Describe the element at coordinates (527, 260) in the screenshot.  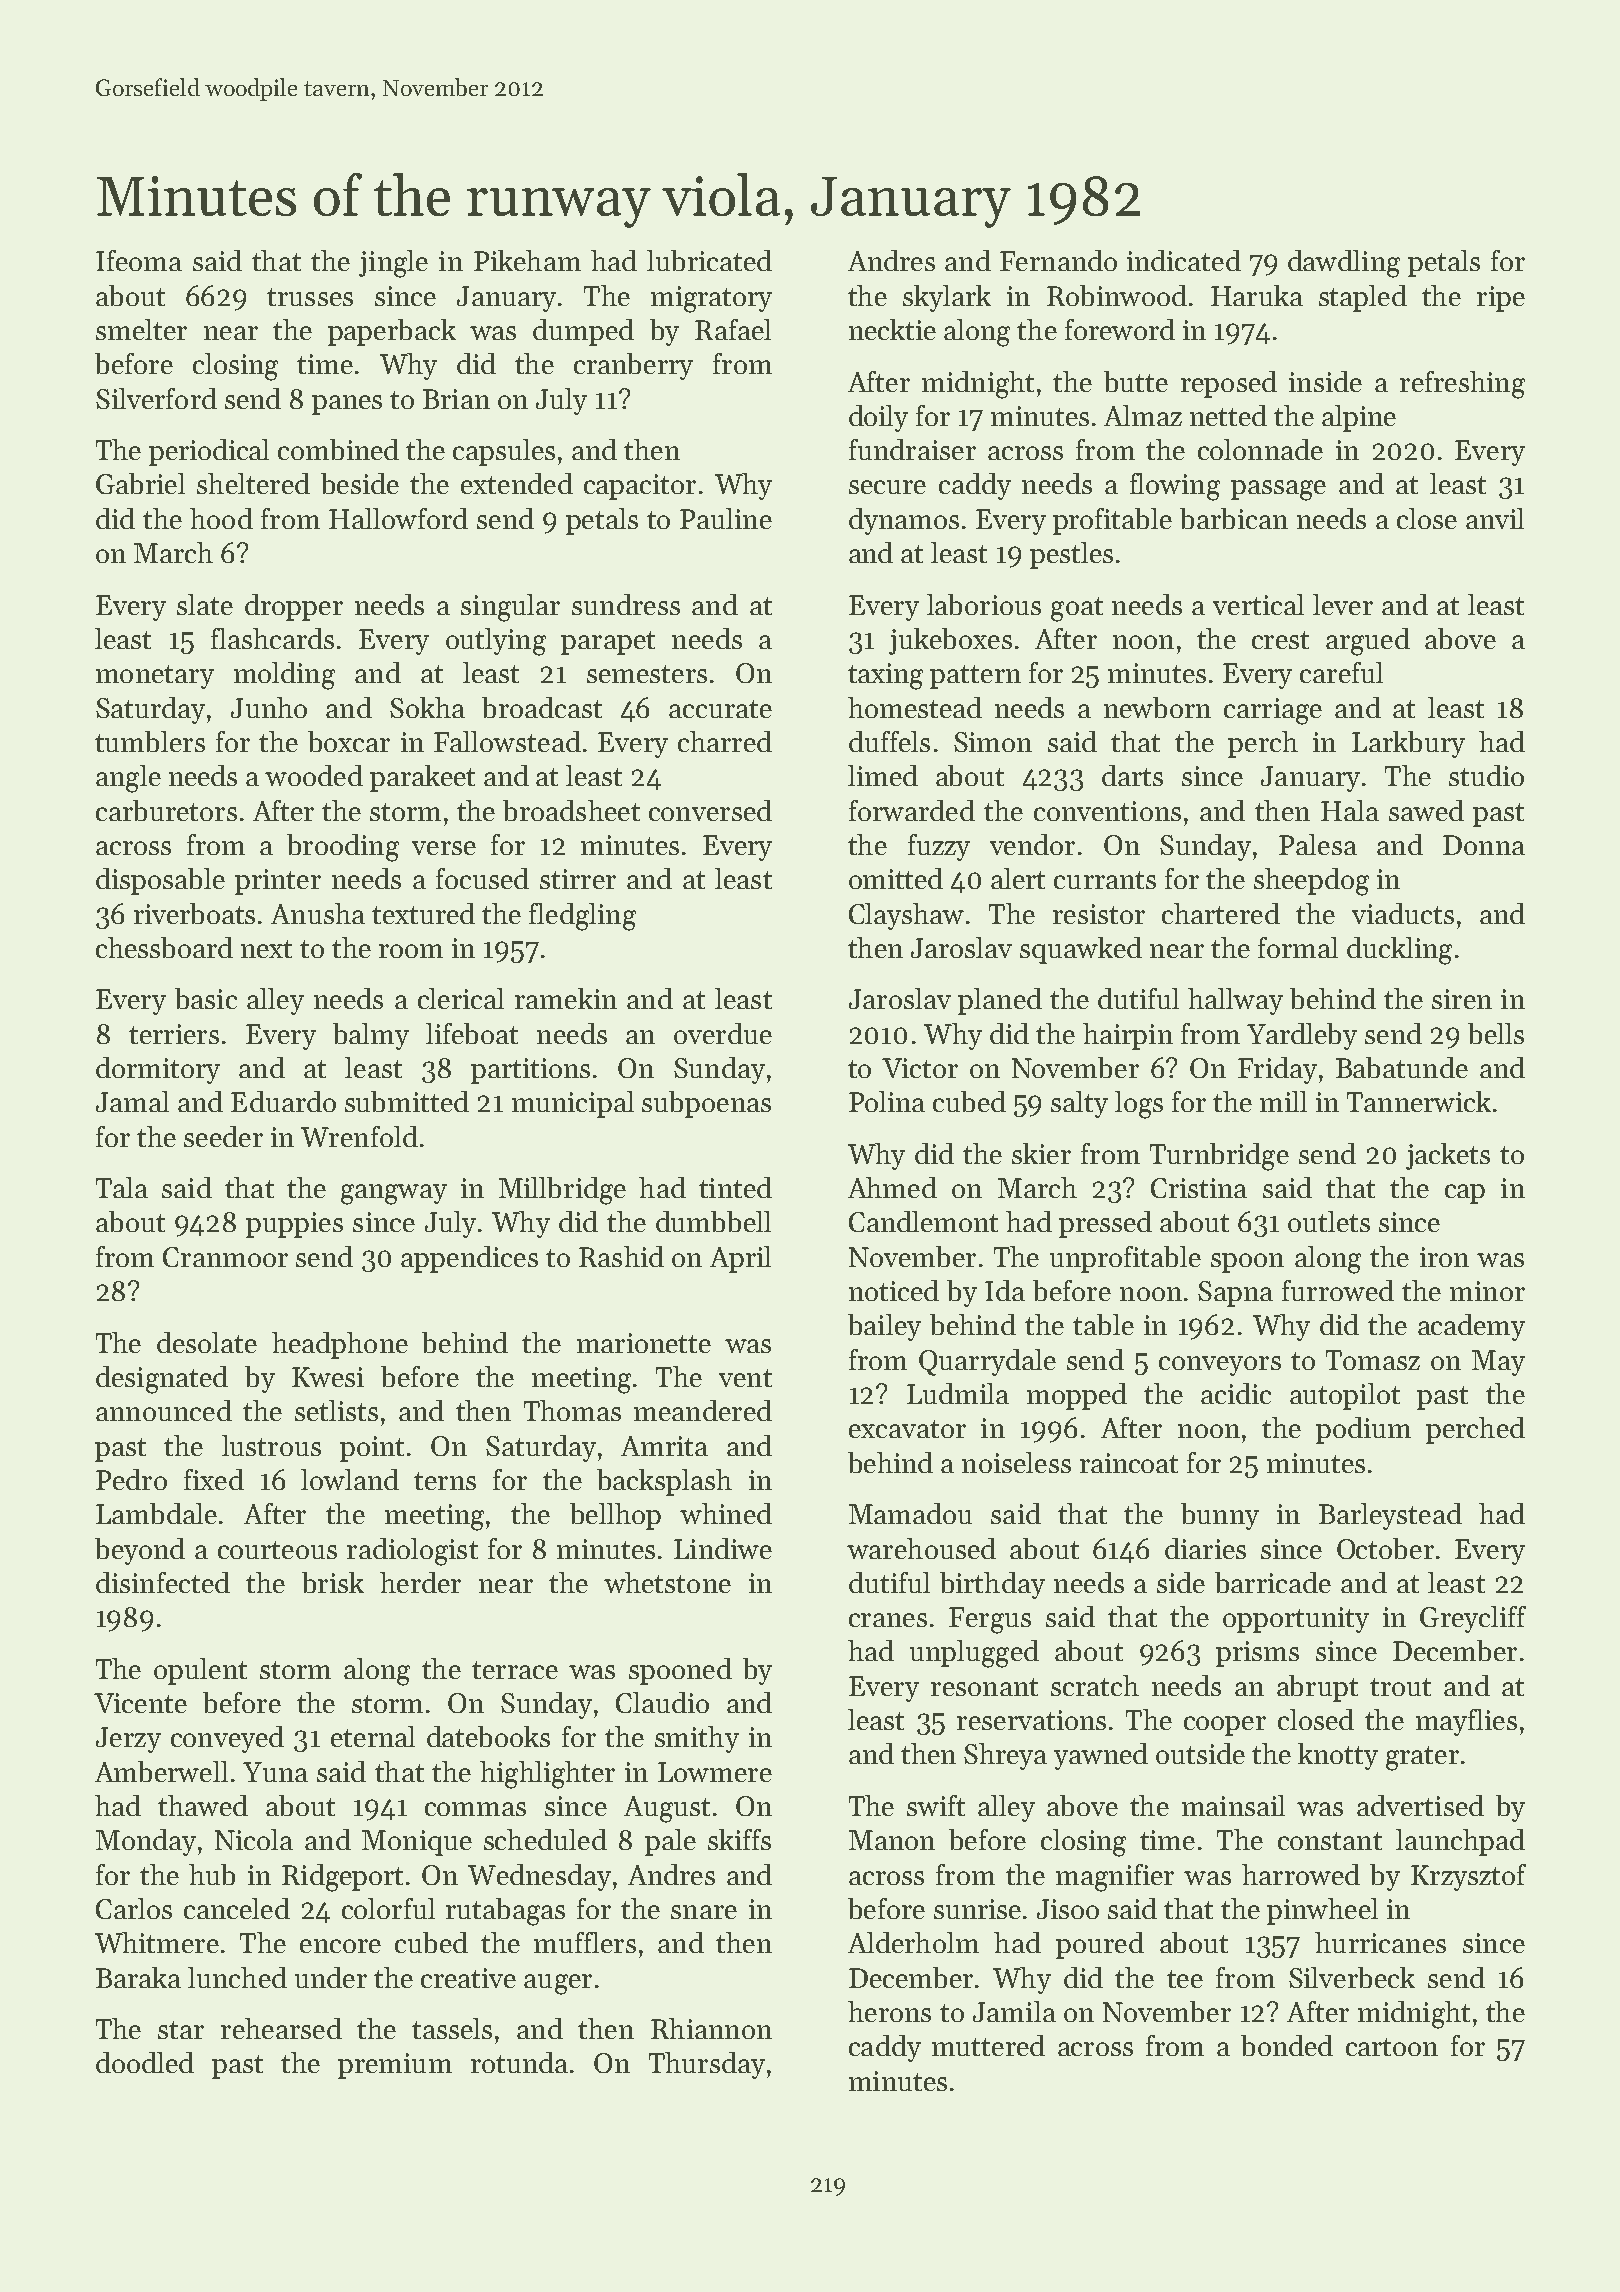
I see `Pikeham` at that location.
